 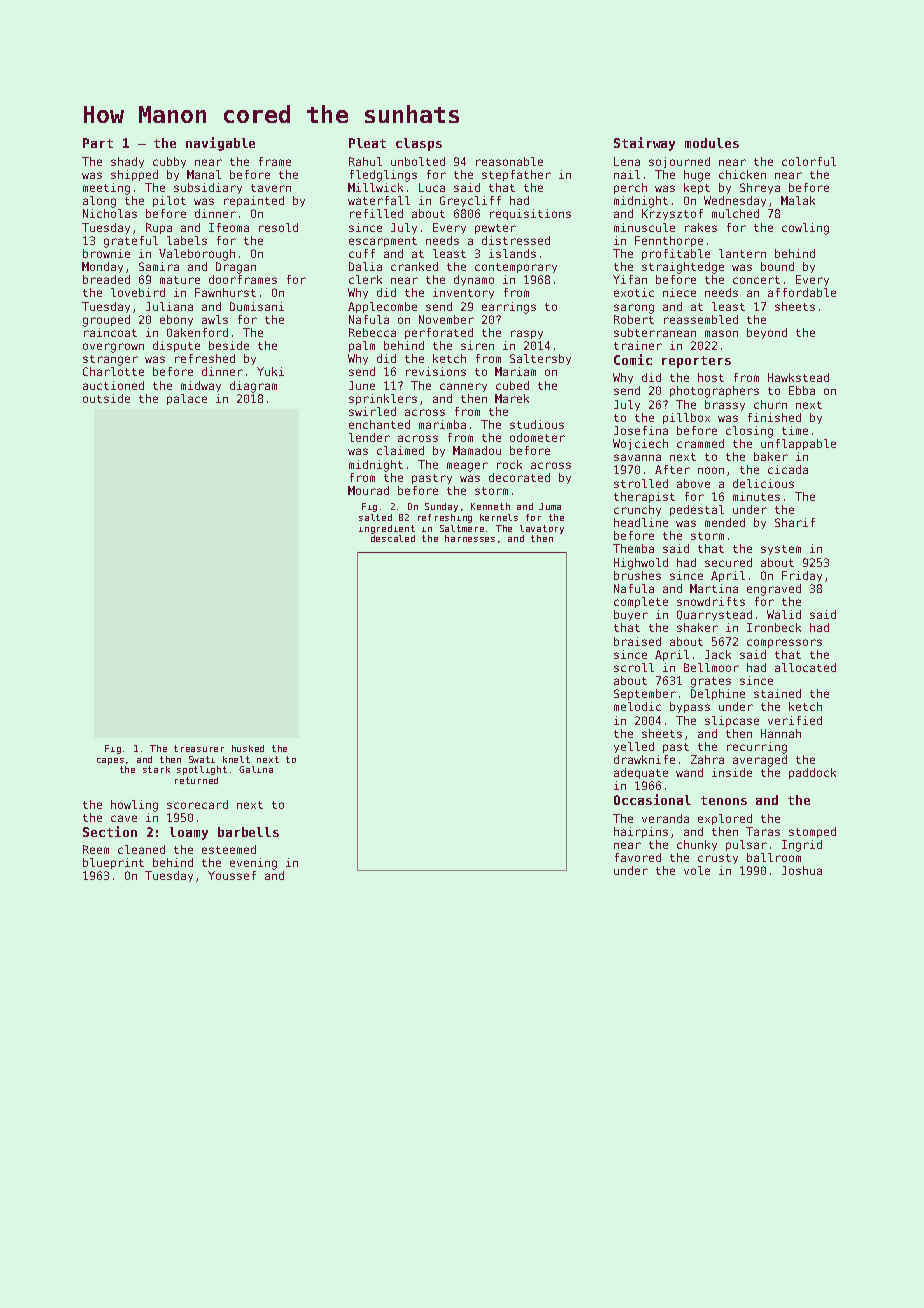 What do you see at coordinates (110, 761) in the screenshot?
I see `capes` at bounding box center [110, 761].
